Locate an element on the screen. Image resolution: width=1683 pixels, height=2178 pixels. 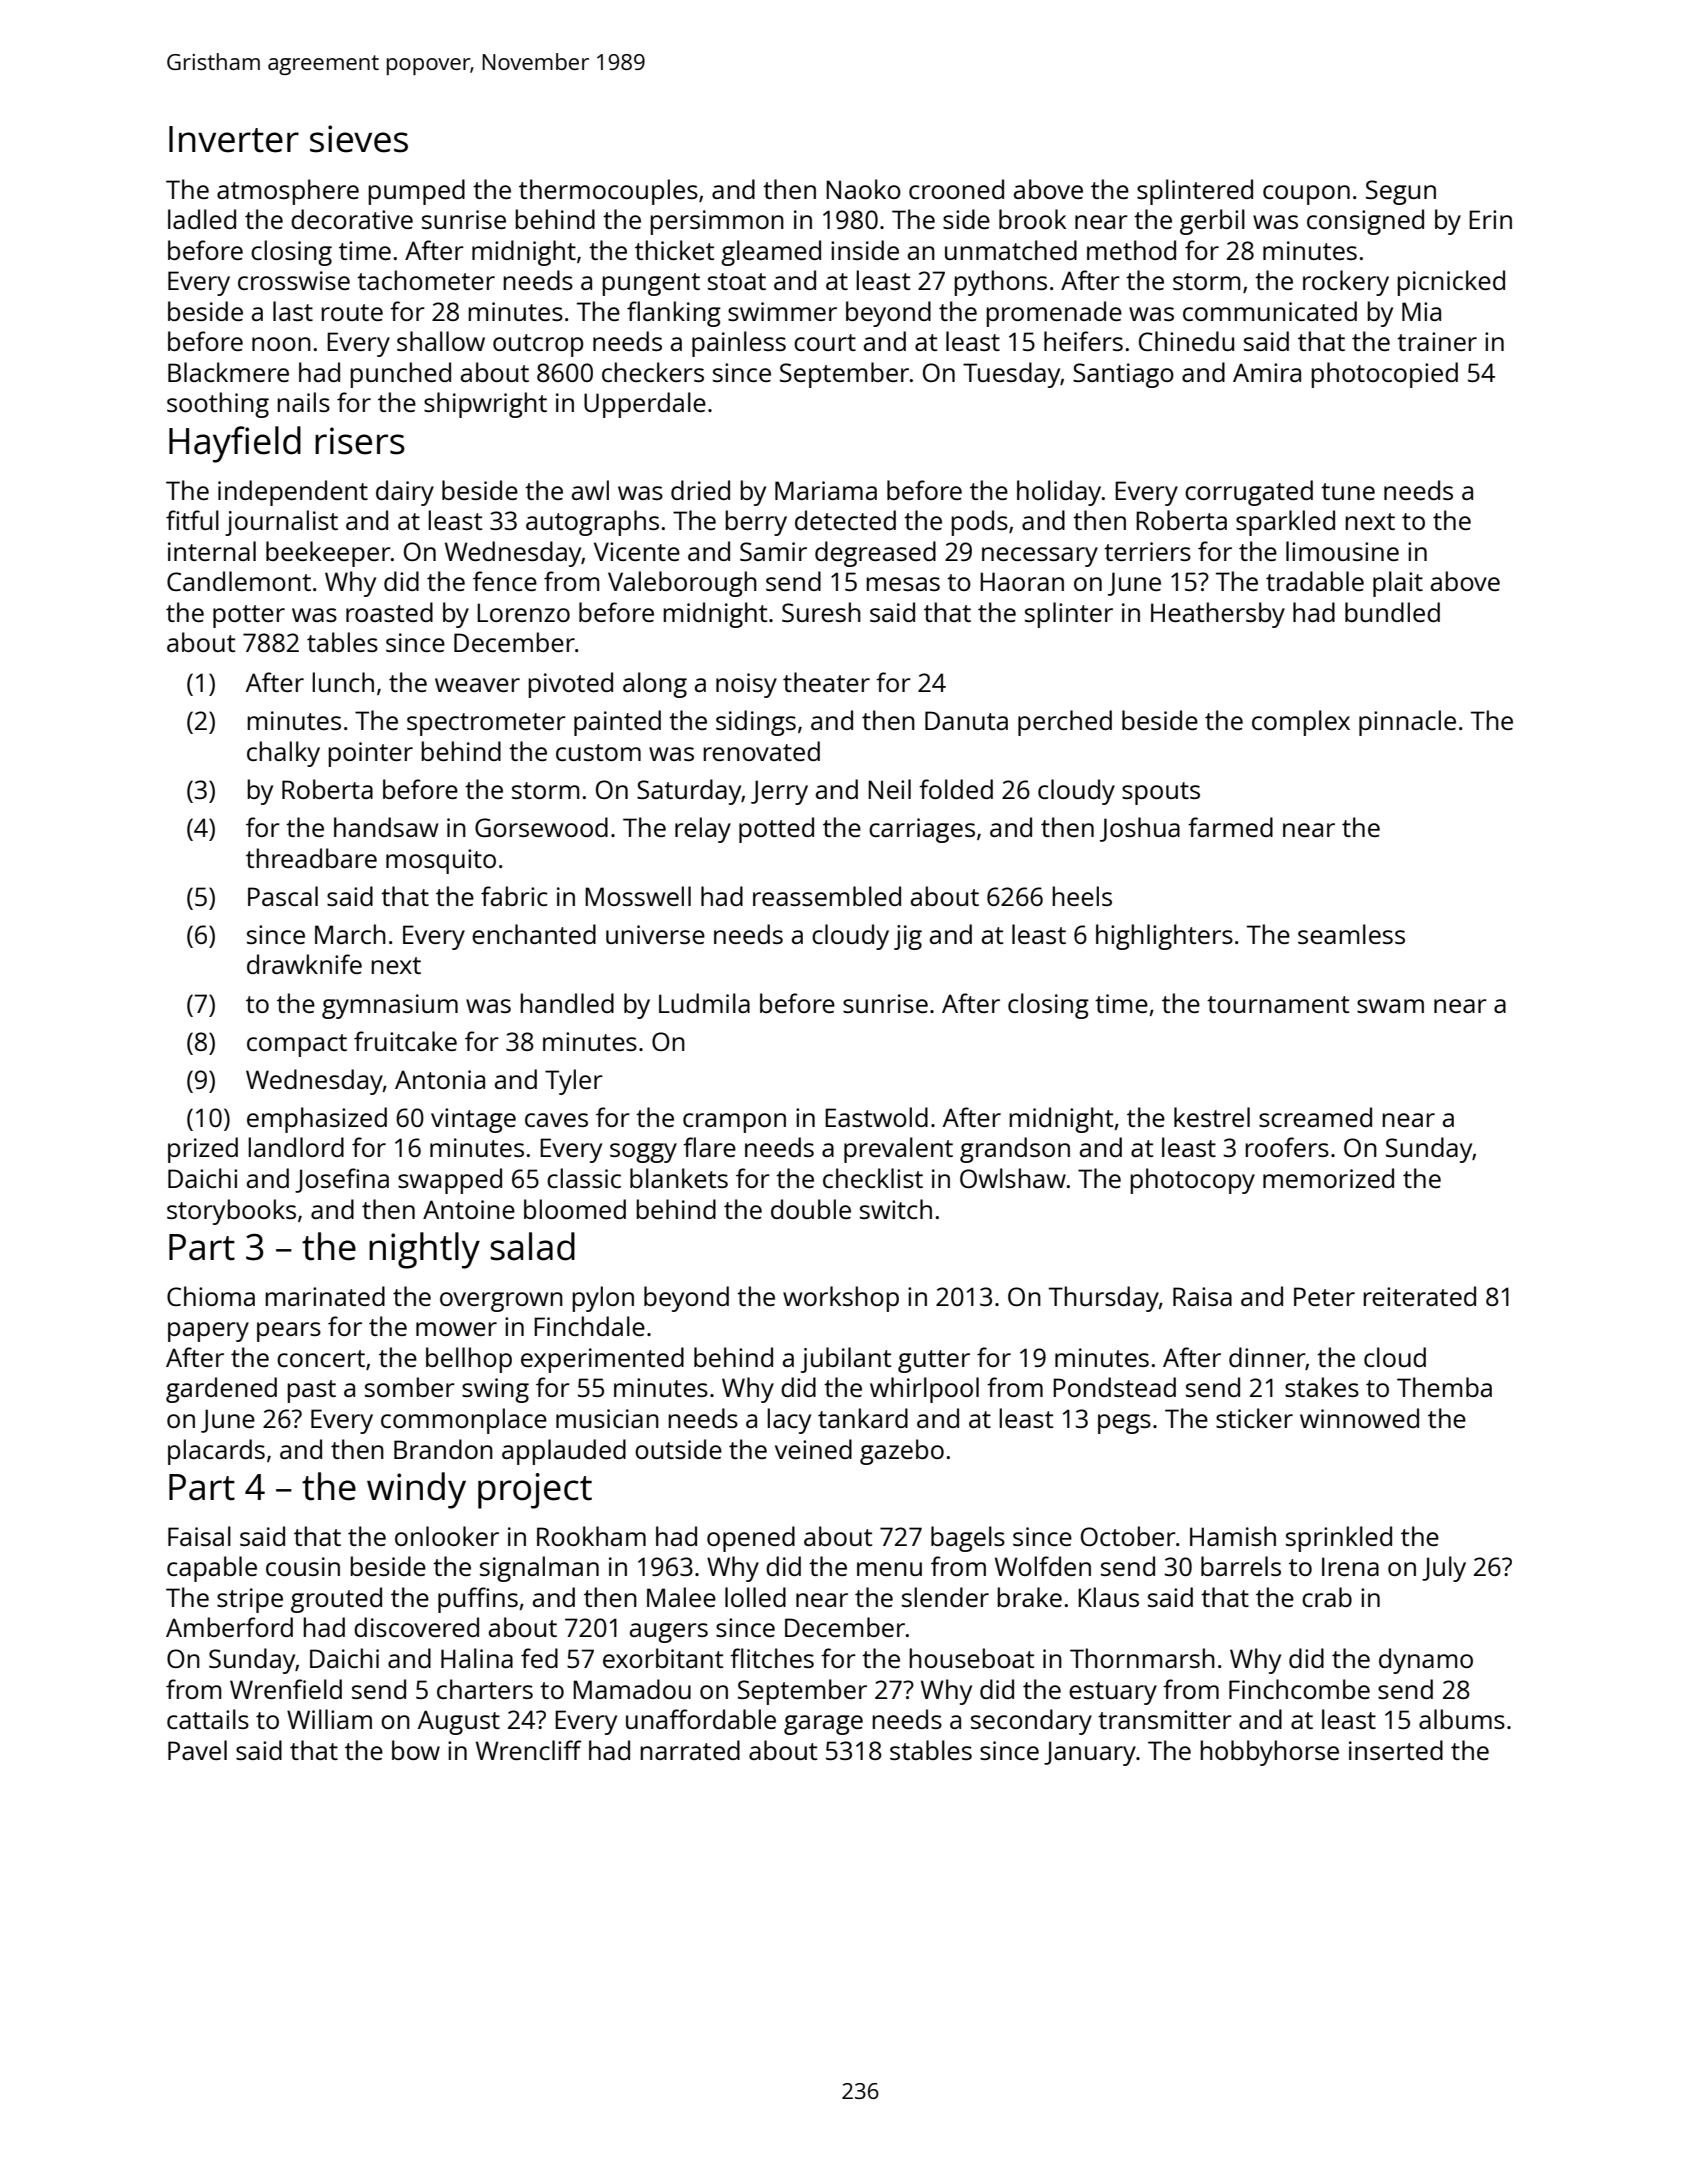
houseboat is located at coordinates (971, 1658).
